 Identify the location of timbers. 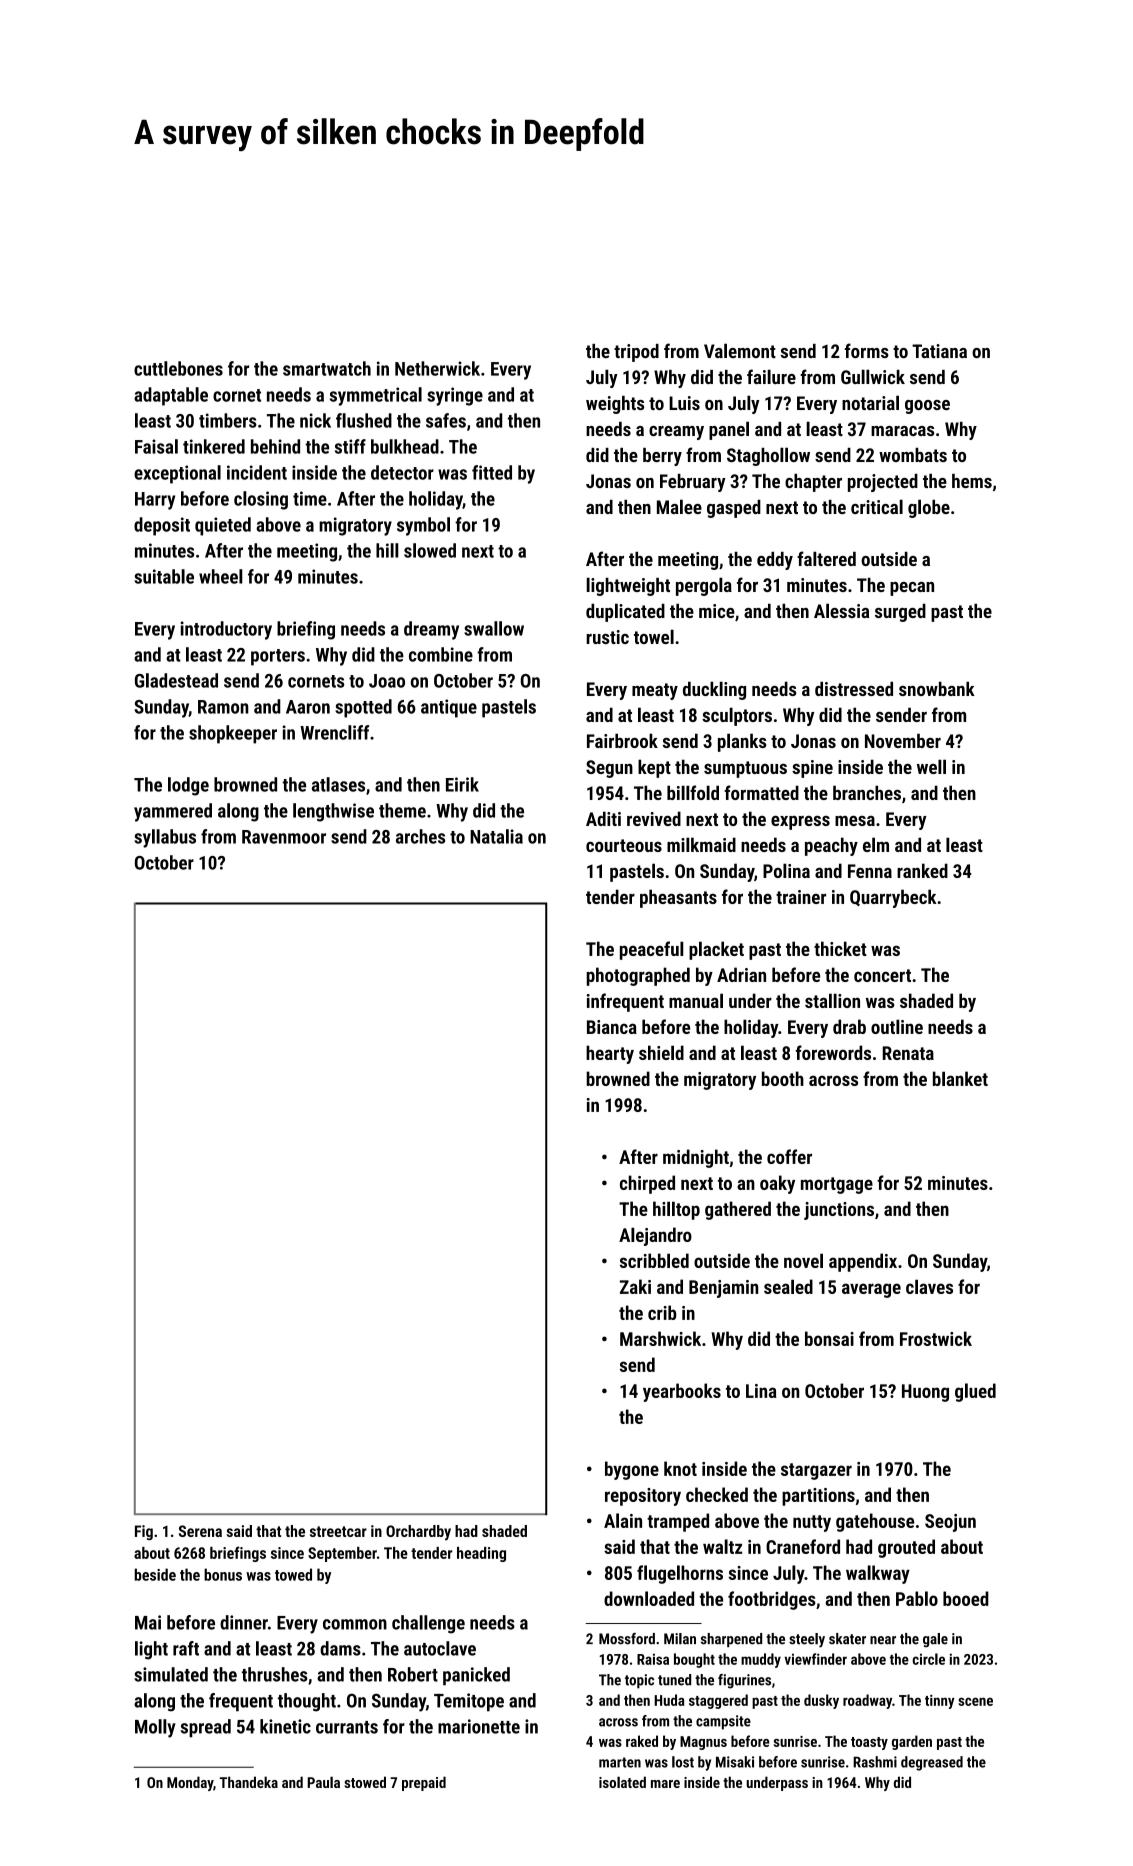
(228, 420).
